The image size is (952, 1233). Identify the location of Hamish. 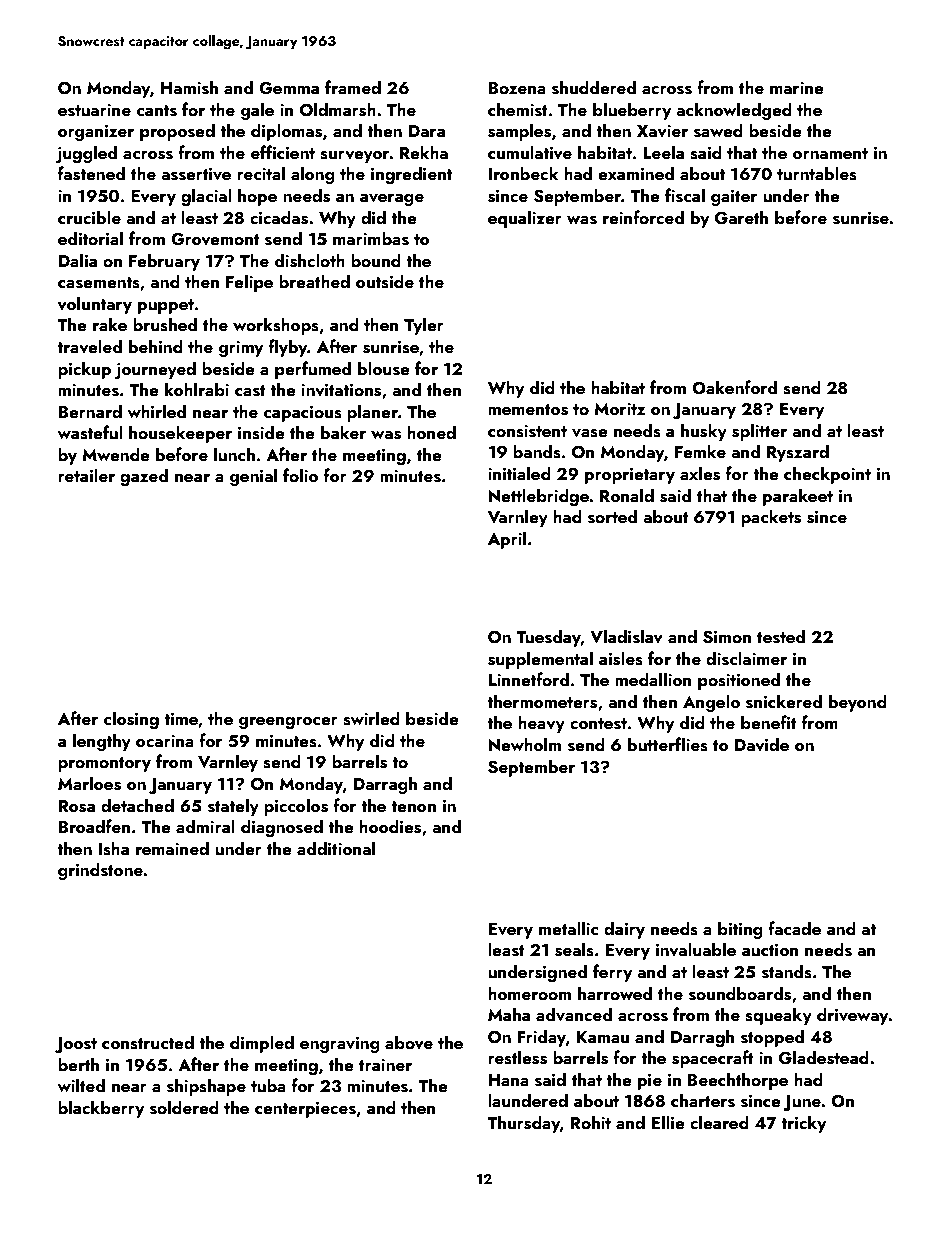
(189, 87).
